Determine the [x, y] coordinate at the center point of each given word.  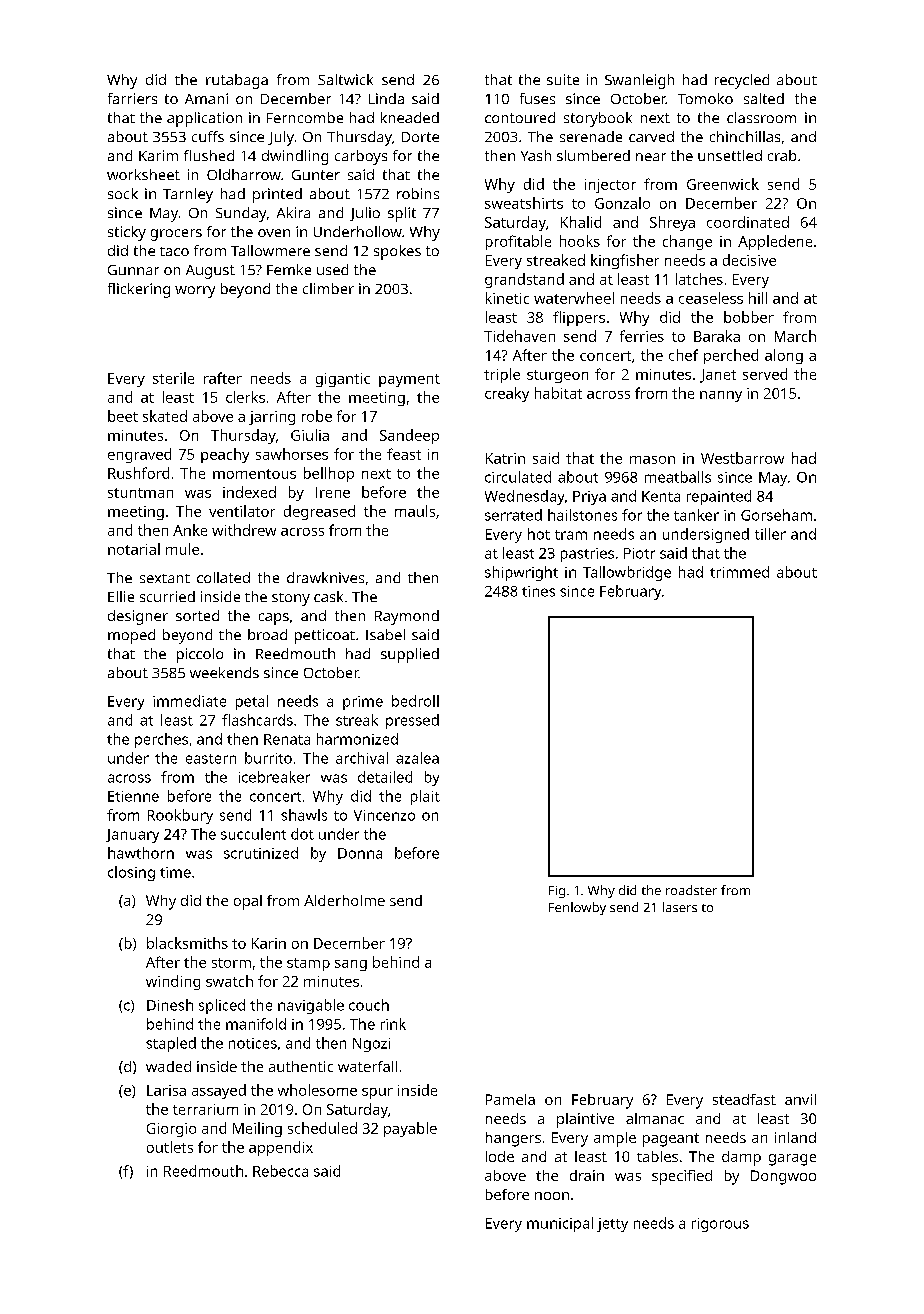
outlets [170, 1147]
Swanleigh [639, 81]
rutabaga [237, 81]
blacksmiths [187, 943]
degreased [319, 512]
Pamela [510, 1099]
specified [682, 1177]
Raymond [407, 617]
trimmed [739, 572]
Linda [386, 98]
